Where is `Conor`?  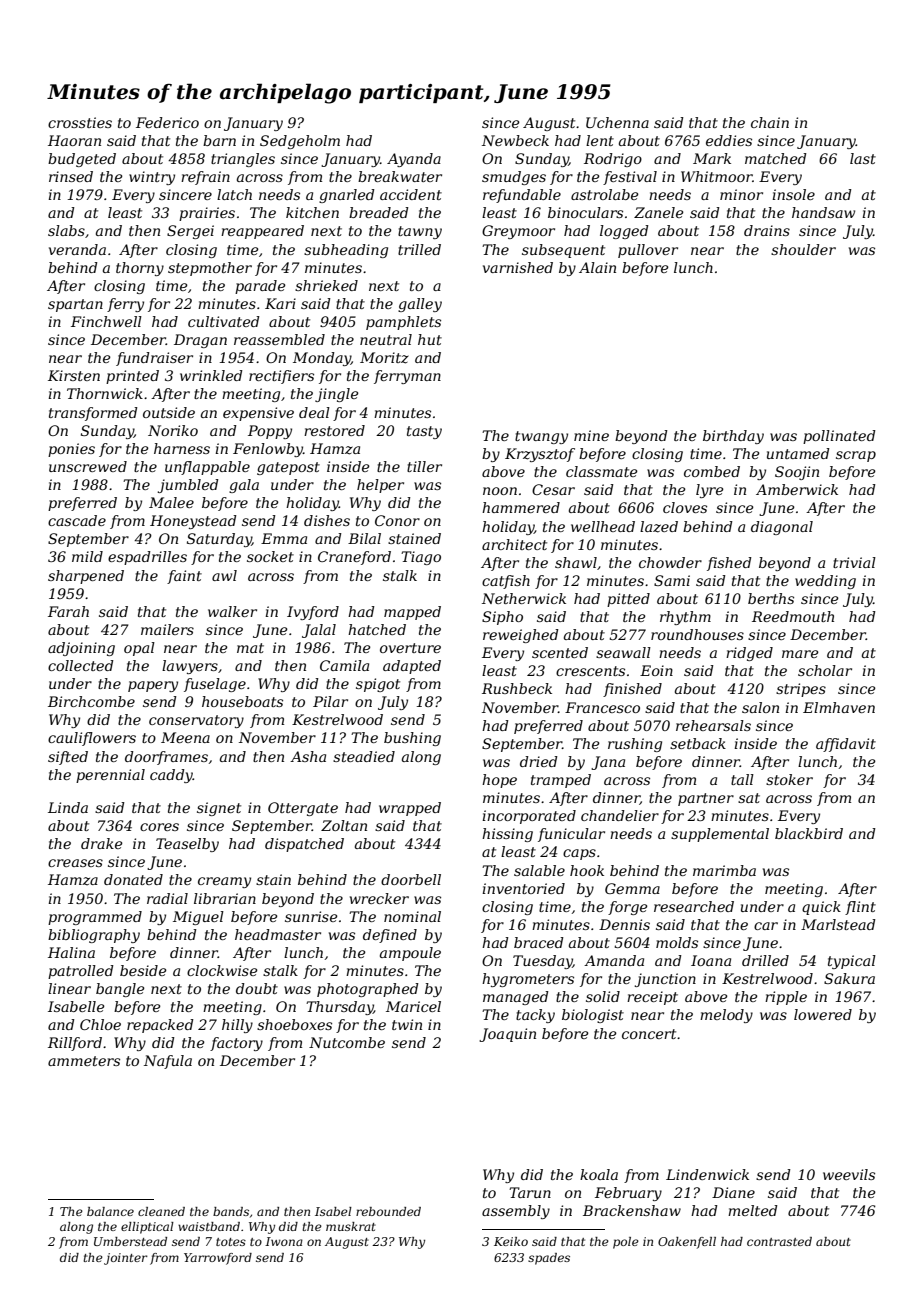
Conor is located at coordinates (397, 520).
